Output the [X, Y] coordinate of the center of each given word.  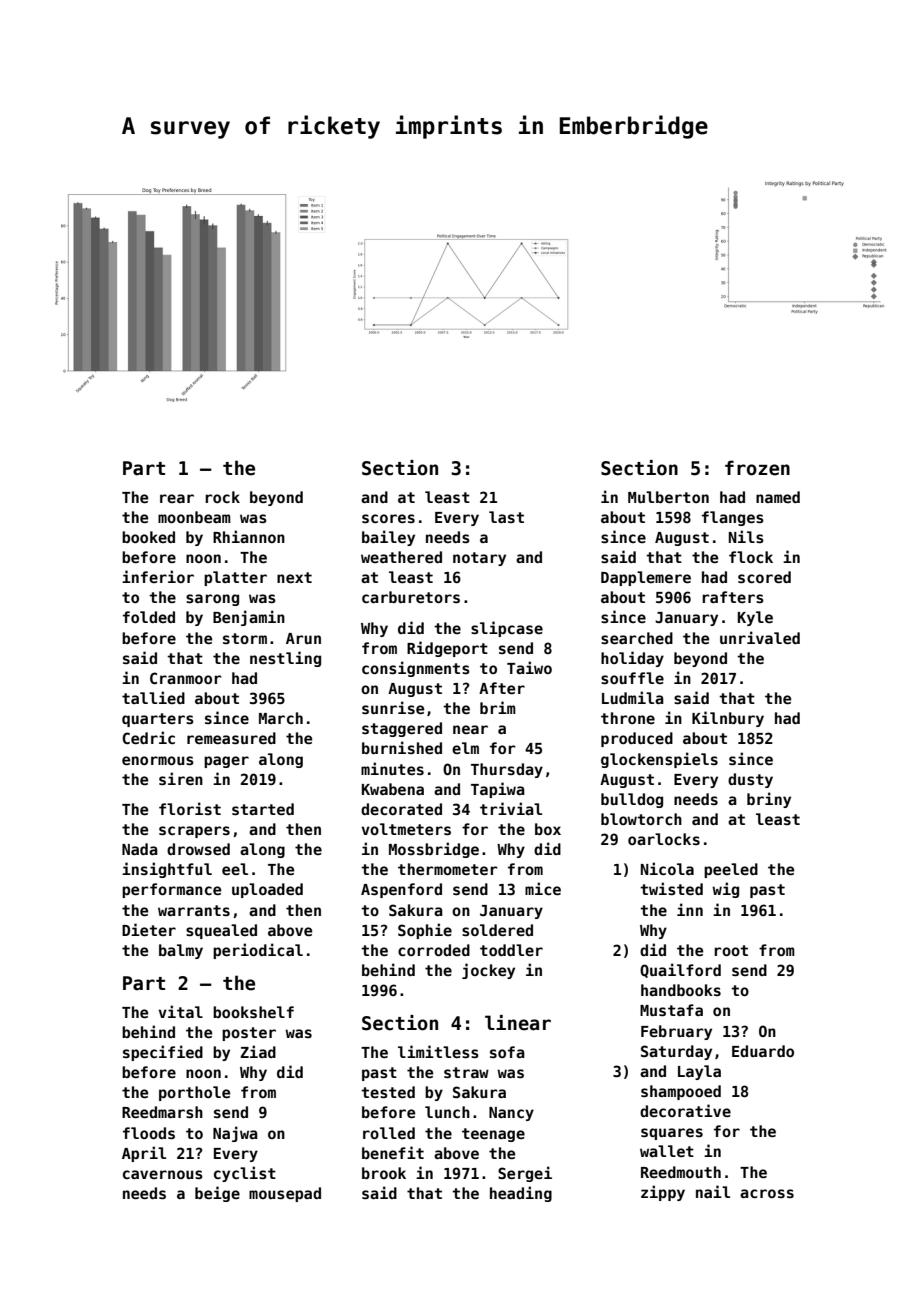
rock [222, 497]
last [506, 517]
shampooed [681, 1092]
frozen [757, 468]
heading [521, 1194]
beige [217, 1194]
